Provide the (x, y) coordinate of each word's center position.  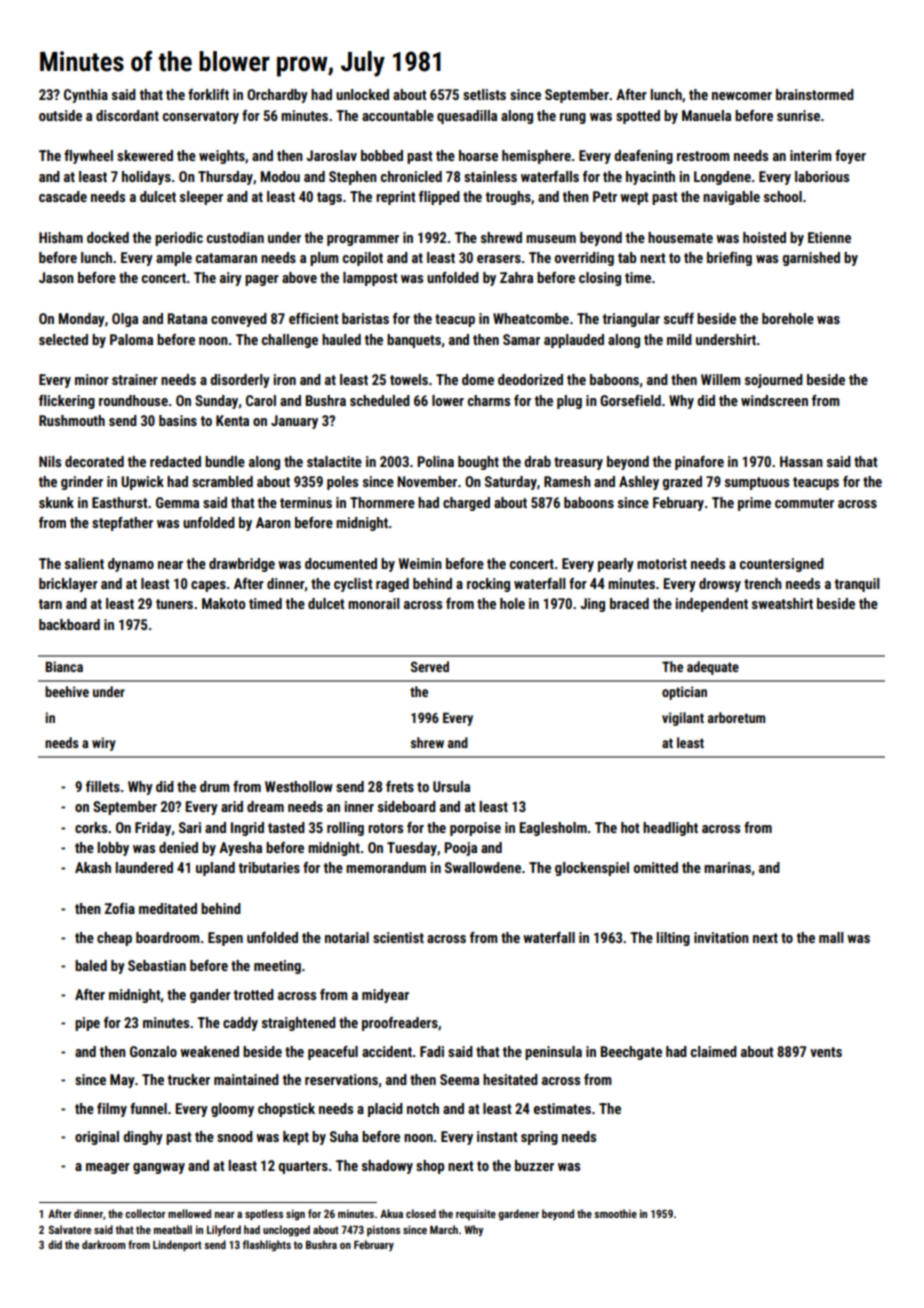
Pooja (461, 849)
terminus (306, 502)
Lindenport (177, 1246)
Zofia (120, 908)
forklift (208, 94)
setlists (484, 94)
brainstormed (815, 94)
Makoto (223, 603)
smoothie (615, 1213)
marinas (728, 868)
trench (763, 583)
